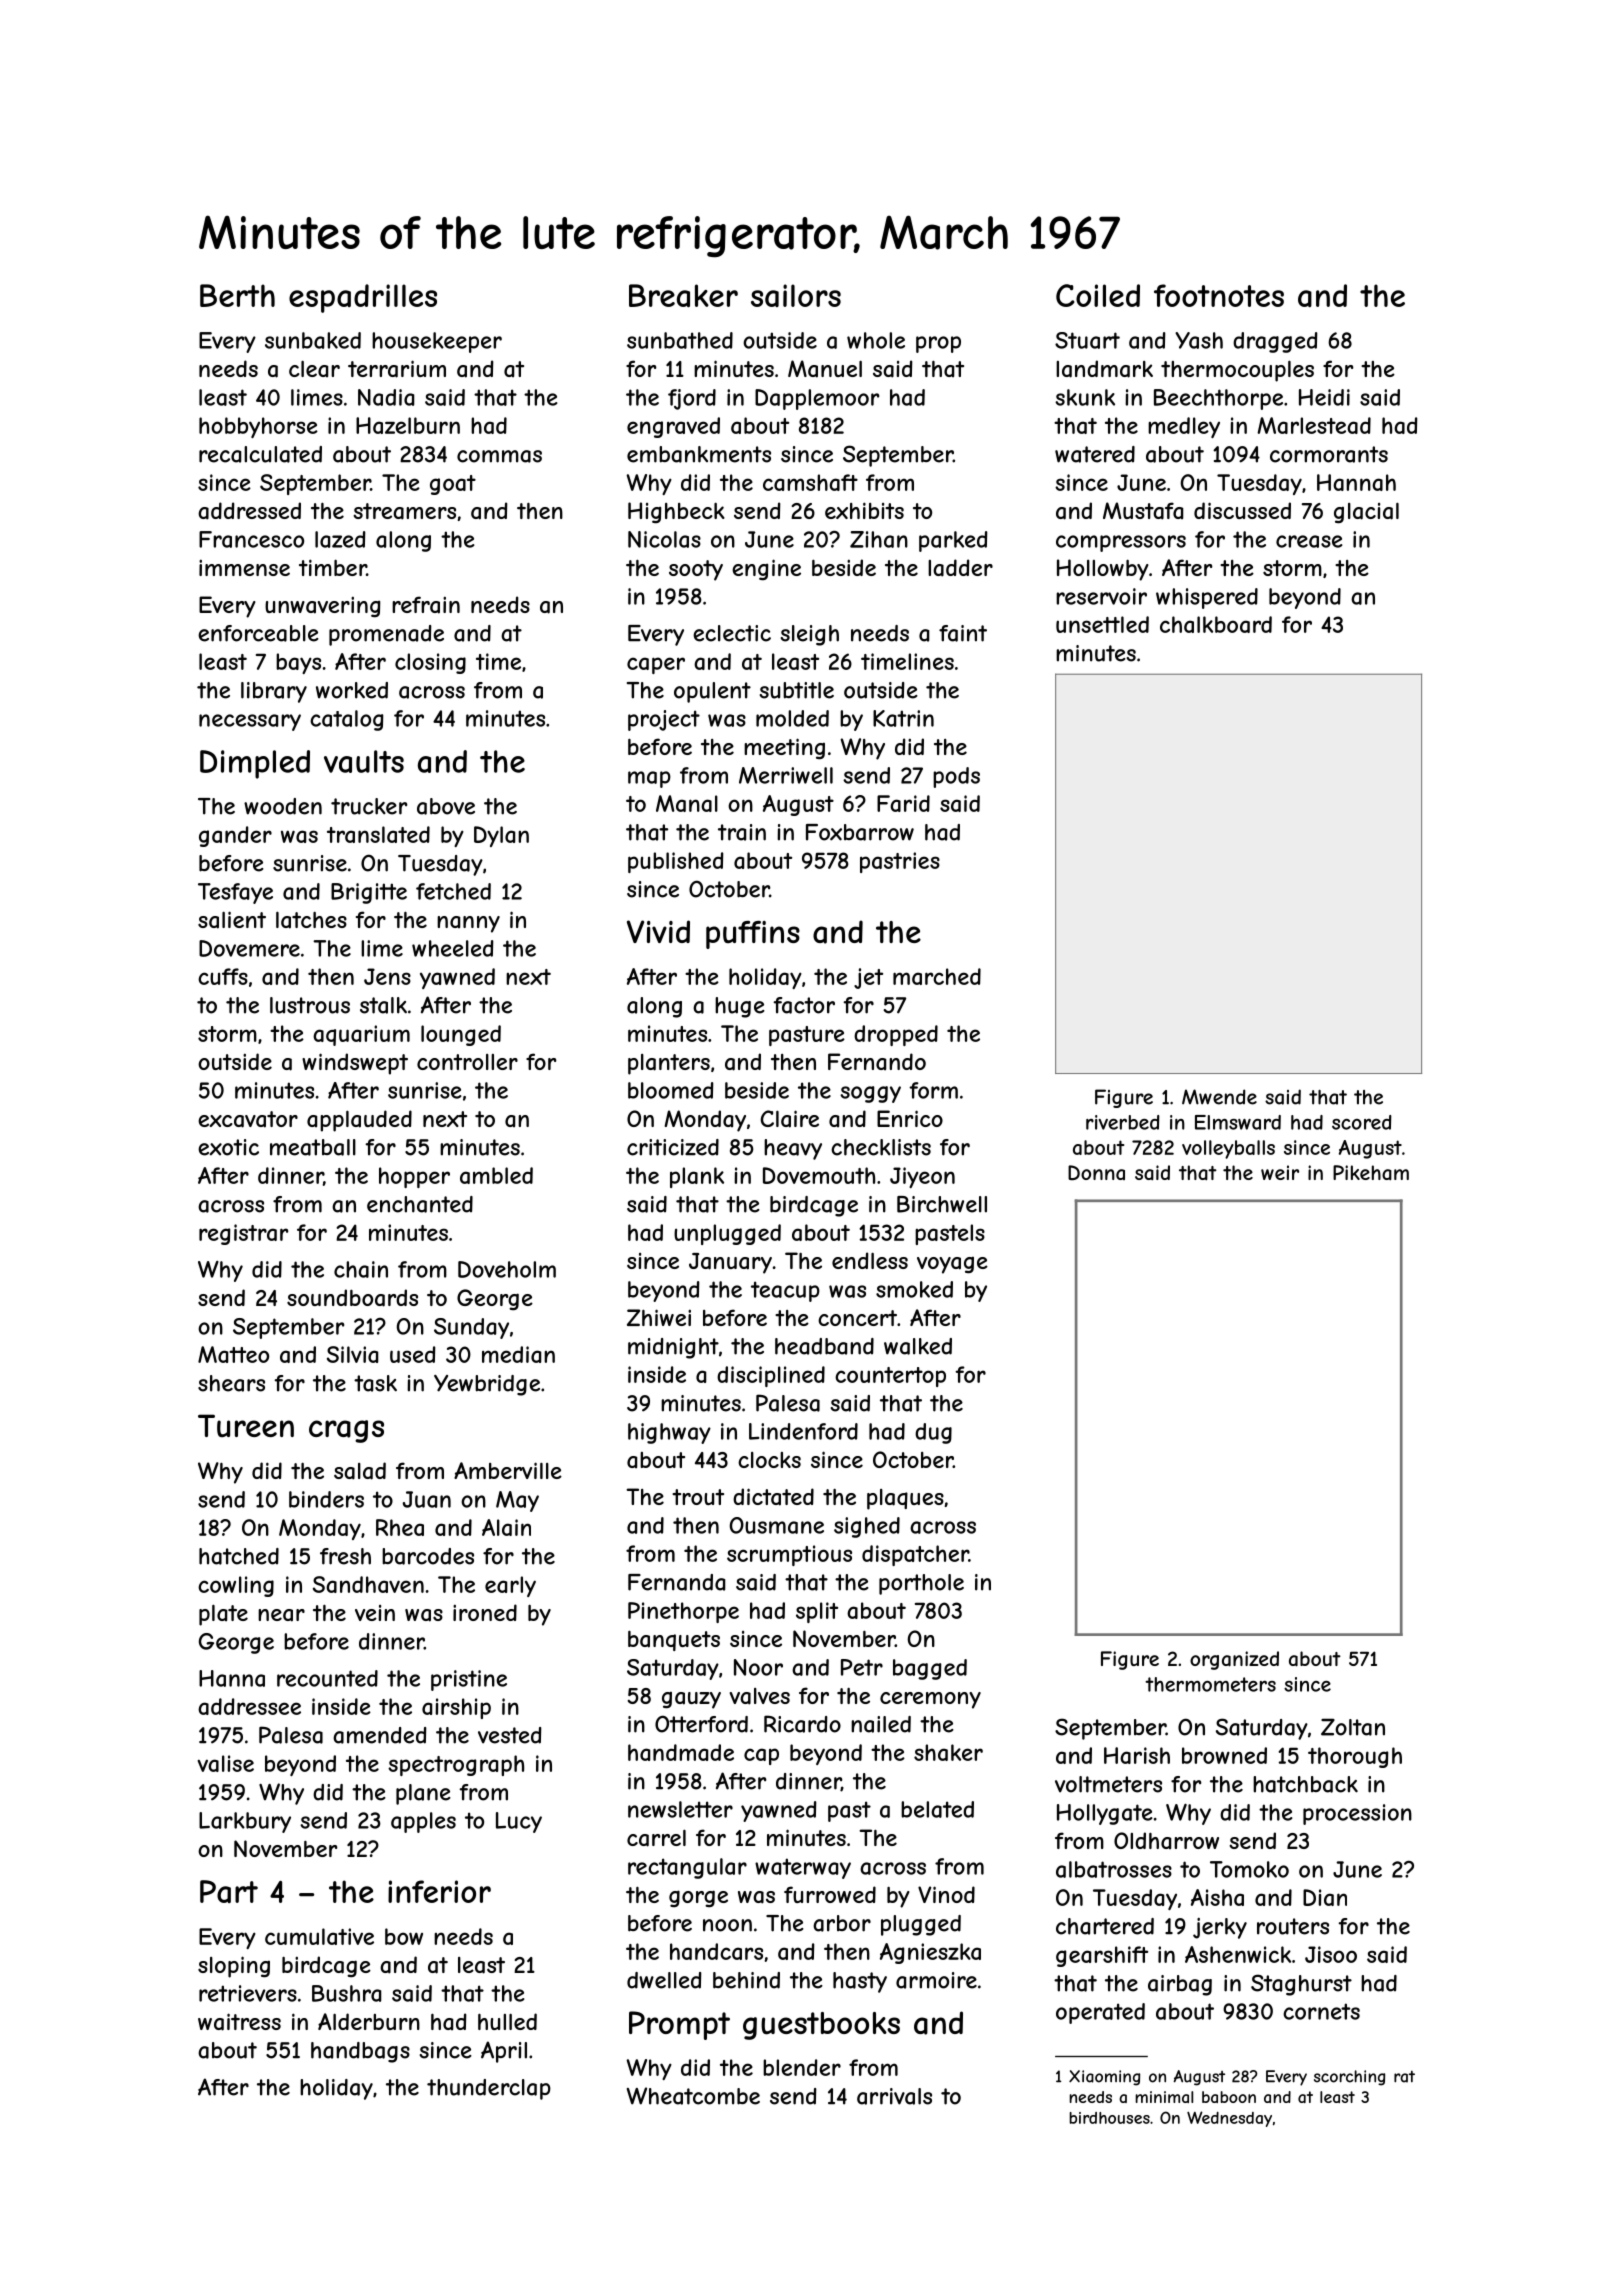 This screenshot has height=2292, width=1620. Describe the element at coordinates (485, 1612) in the screenshot. I see `ironed` at that location.
